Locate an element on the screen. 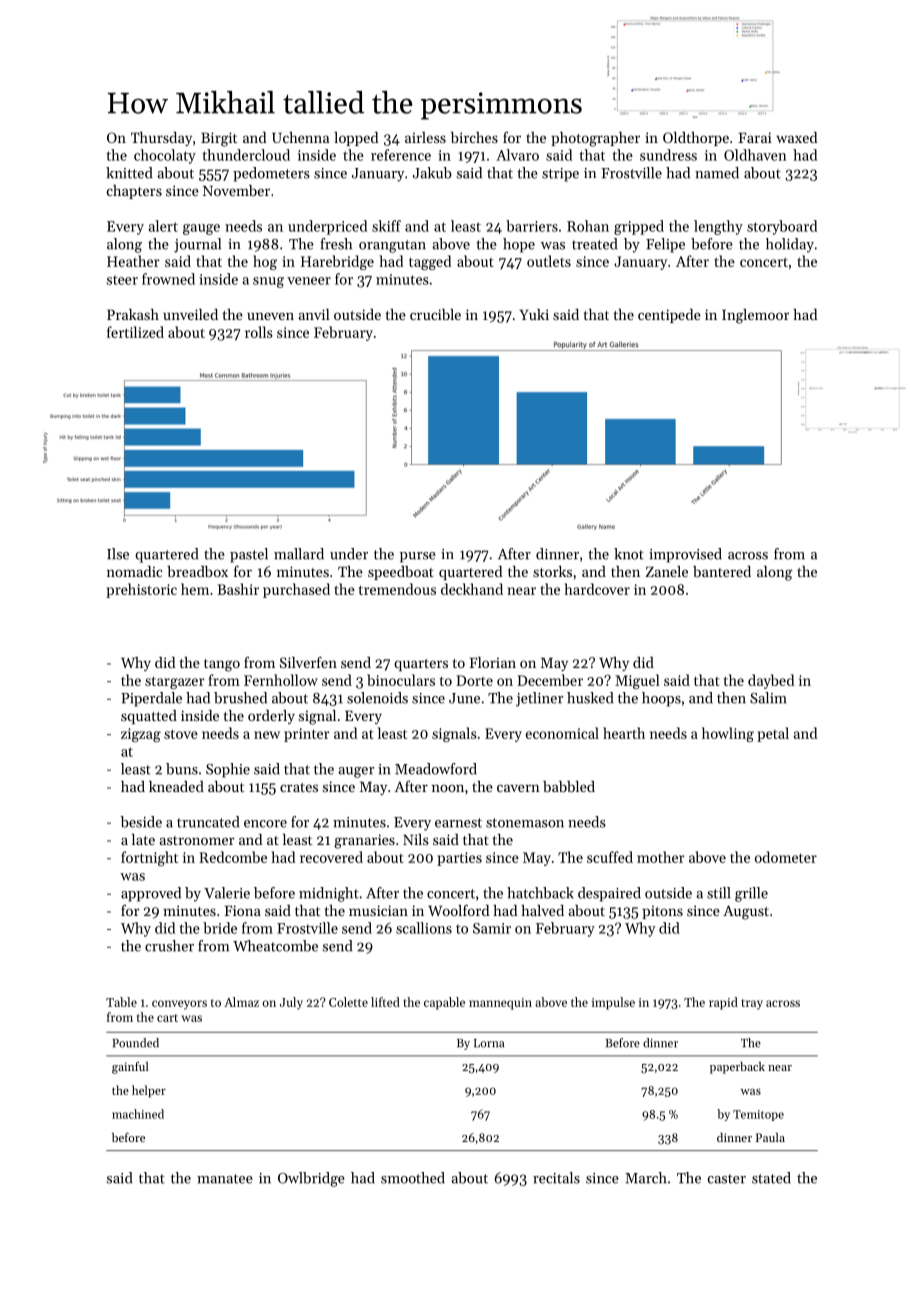  Yuki is located at coordinates (534, 314).
